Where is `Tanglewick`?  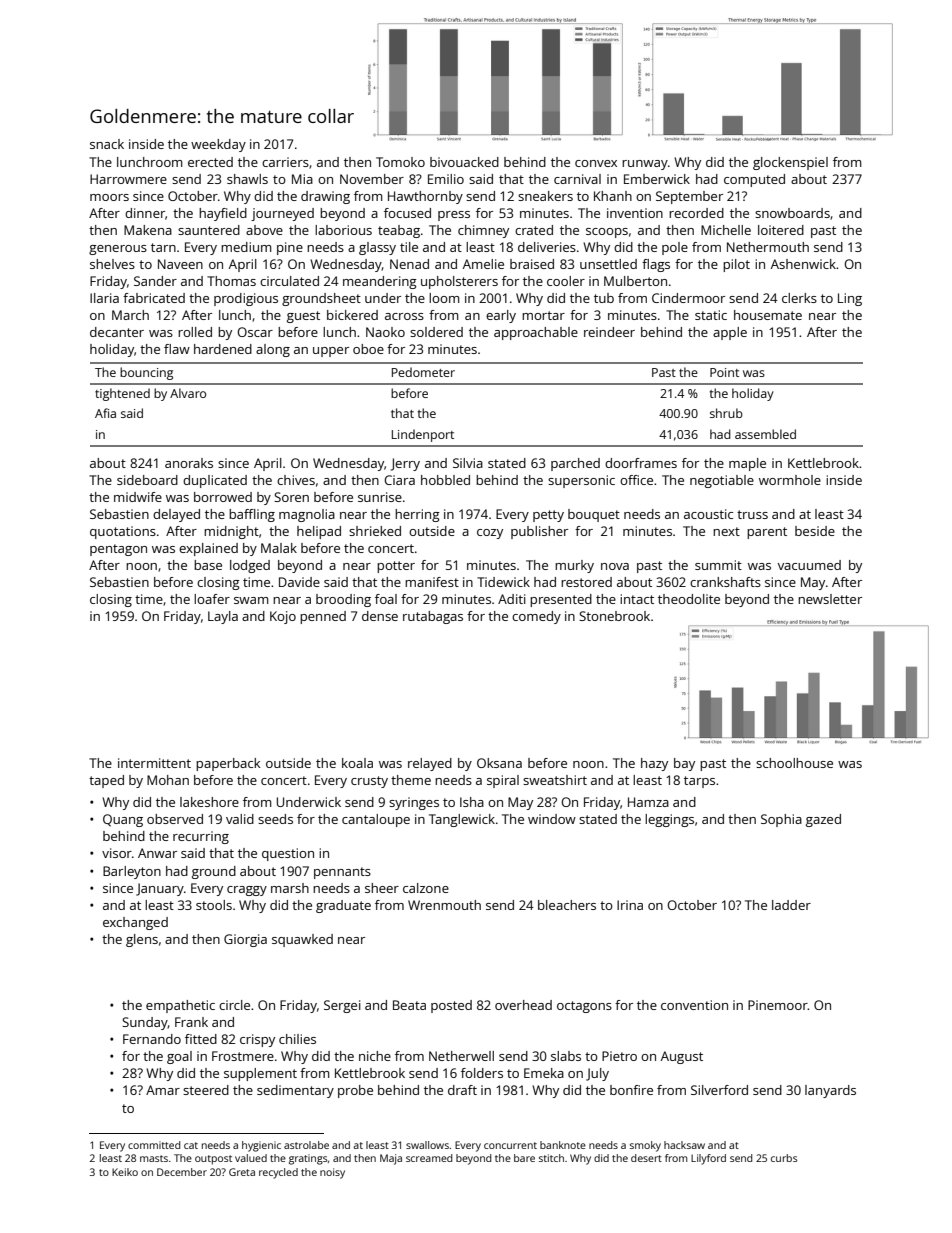
Tanglewick is located at coordinates (462, 820).
